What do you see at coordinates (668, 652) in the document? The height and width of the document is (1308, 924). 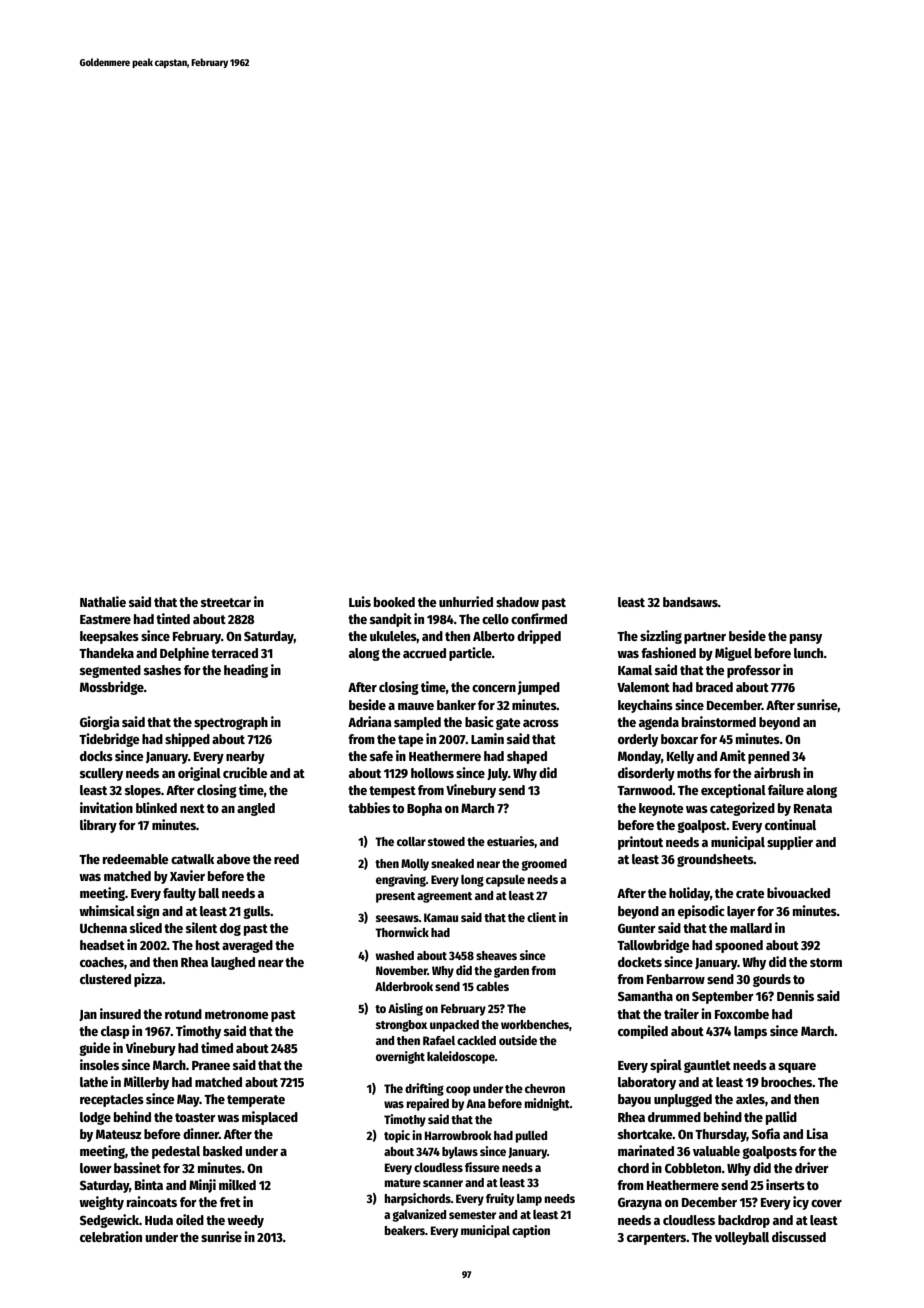 I see `fashioned` at bounding box center [668, 652].
